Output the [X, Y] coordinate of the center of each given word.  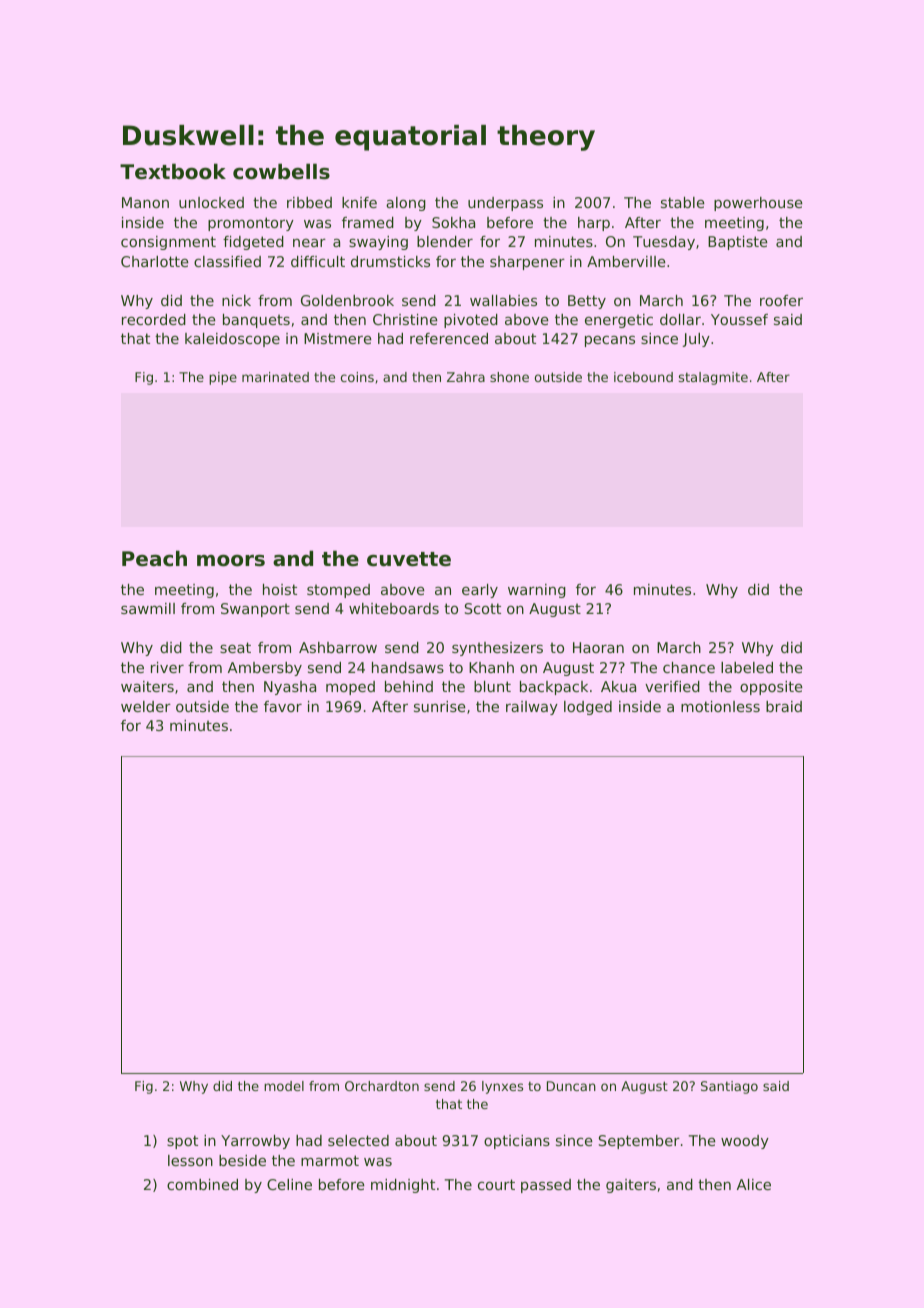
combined [202, 1184]
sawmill [148, 608]
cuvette [409, 559]
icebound [643, 377]
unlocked [211, 202]
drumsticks [390, 261]
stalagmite [713, 378]
